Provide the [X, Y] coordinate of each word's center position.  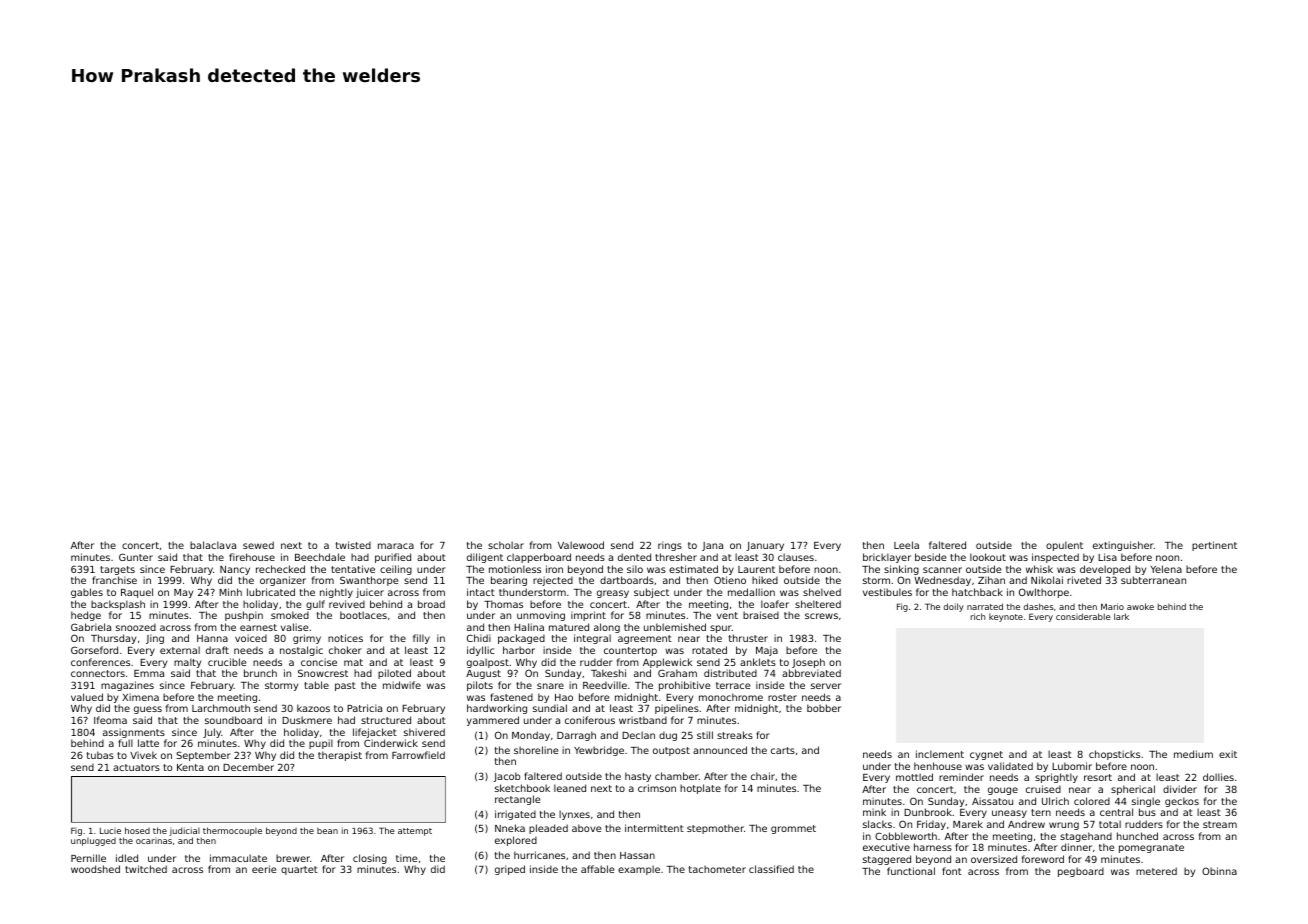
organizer [283, 581]
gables [87, 593]
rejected [553, 581]
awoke [1140, 606]
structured [386, 720]
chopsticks [1114, 755]
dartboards [627, 580]
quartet [299, 870]
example [639, 870]
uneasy [1009, 814]
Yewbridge [599, 751]
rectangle [517, 800]
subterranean [1153, 580]
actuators [136, 767]
